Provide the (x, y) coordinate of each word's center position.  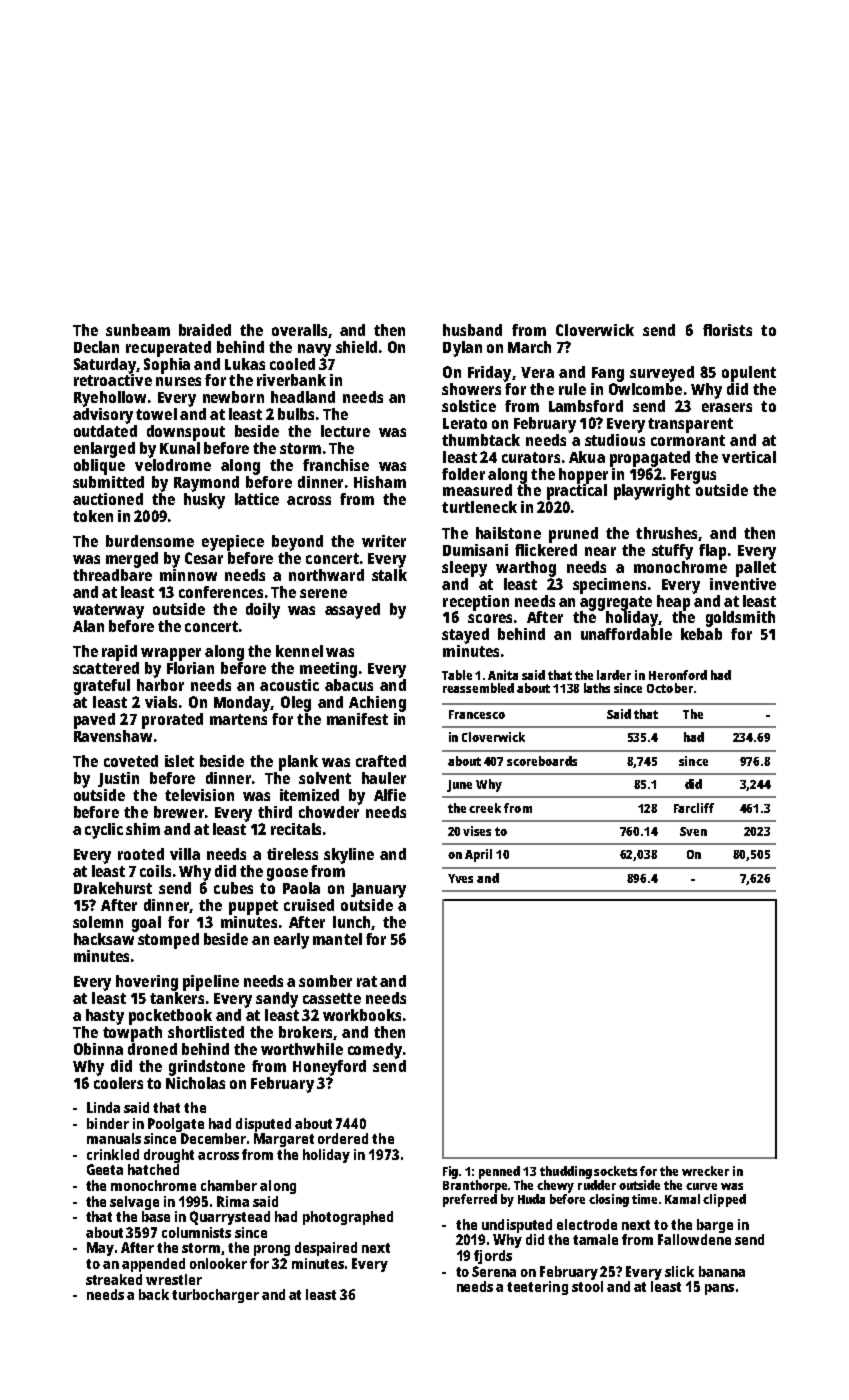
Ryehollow (110, 399)
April (478, 855)
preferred (470, 1200)
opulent (749, 374)
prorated (172, 721)
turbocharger (215, 1296)
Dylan (462, 349)
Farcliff (694, 808)
